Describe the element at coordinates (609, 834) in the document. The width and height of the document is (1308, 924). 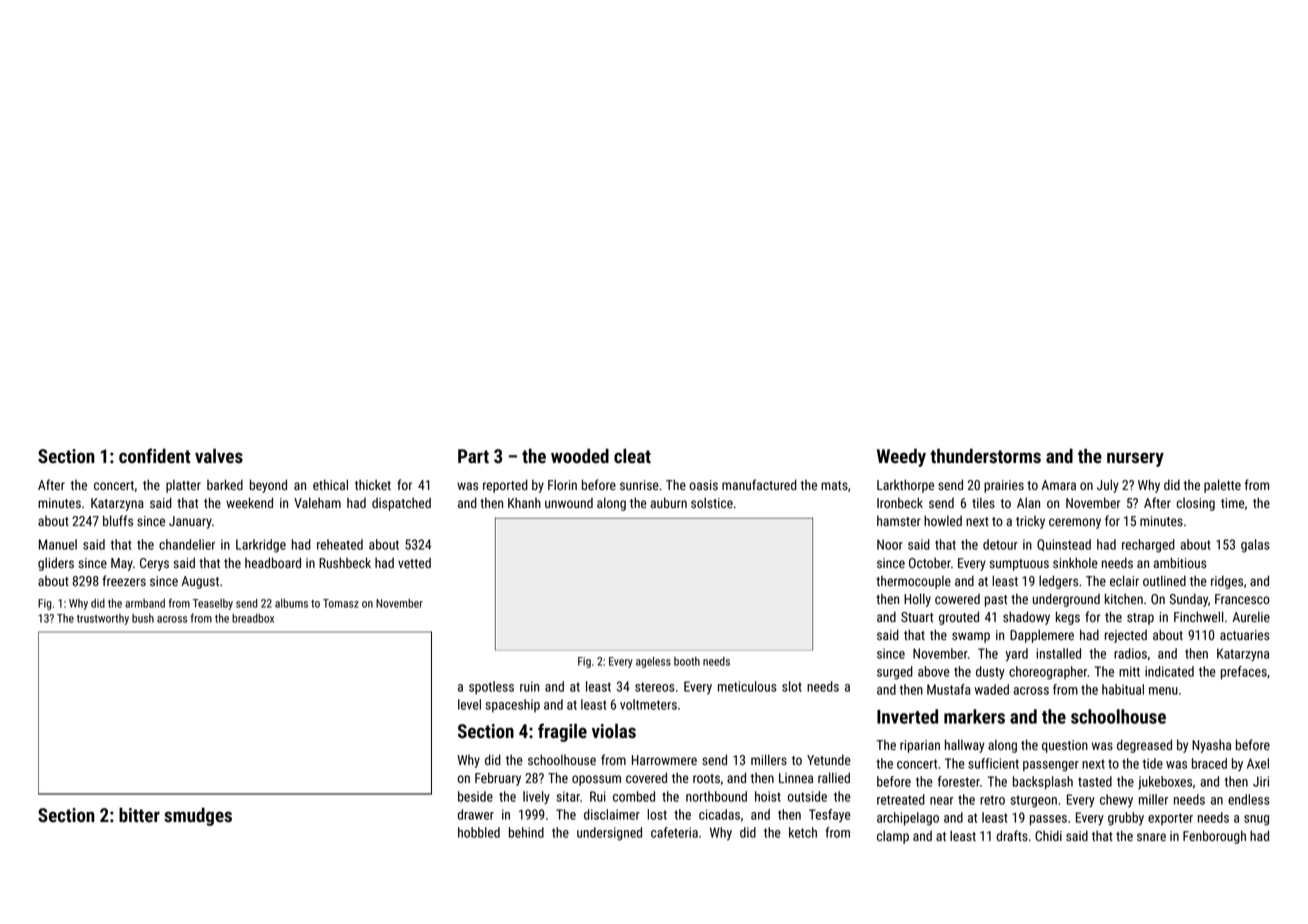
I see `undersigned` at that location.
